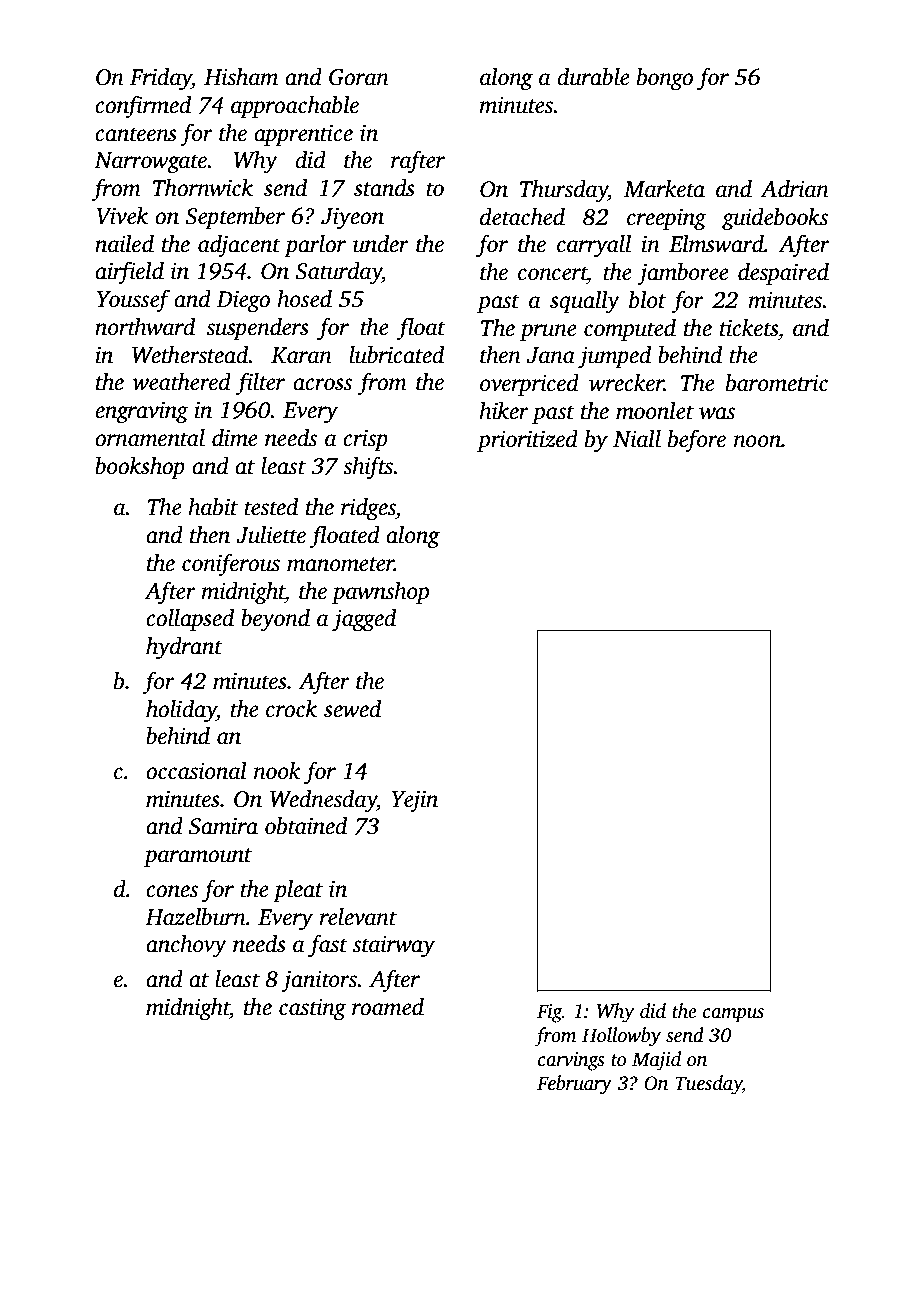 The height and width of the screenshot is (1311, 924). I want to click on despaired, so click(783, 274).
